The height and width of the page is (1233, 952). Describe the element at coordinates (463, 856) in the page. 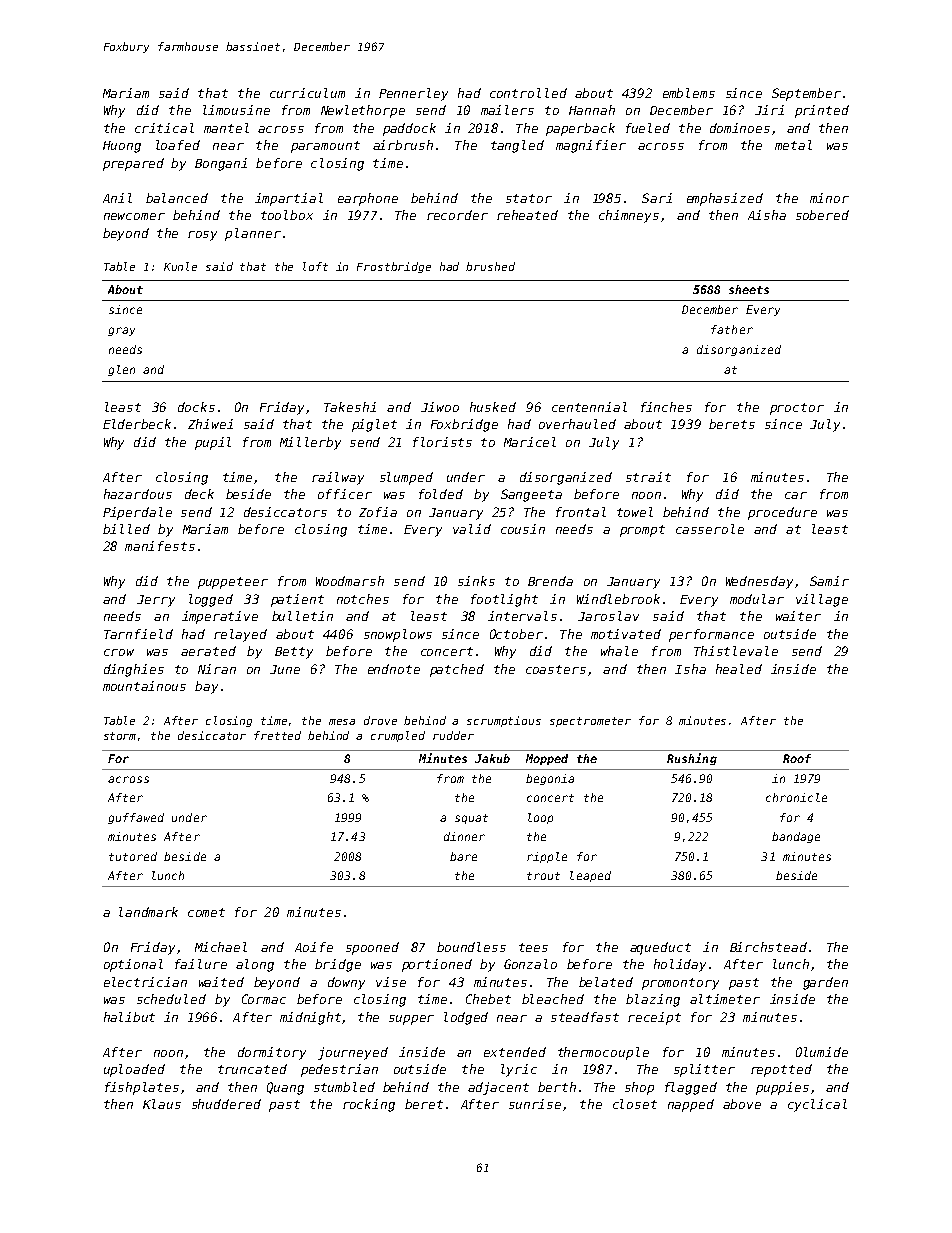

I see `bare` at that location.
